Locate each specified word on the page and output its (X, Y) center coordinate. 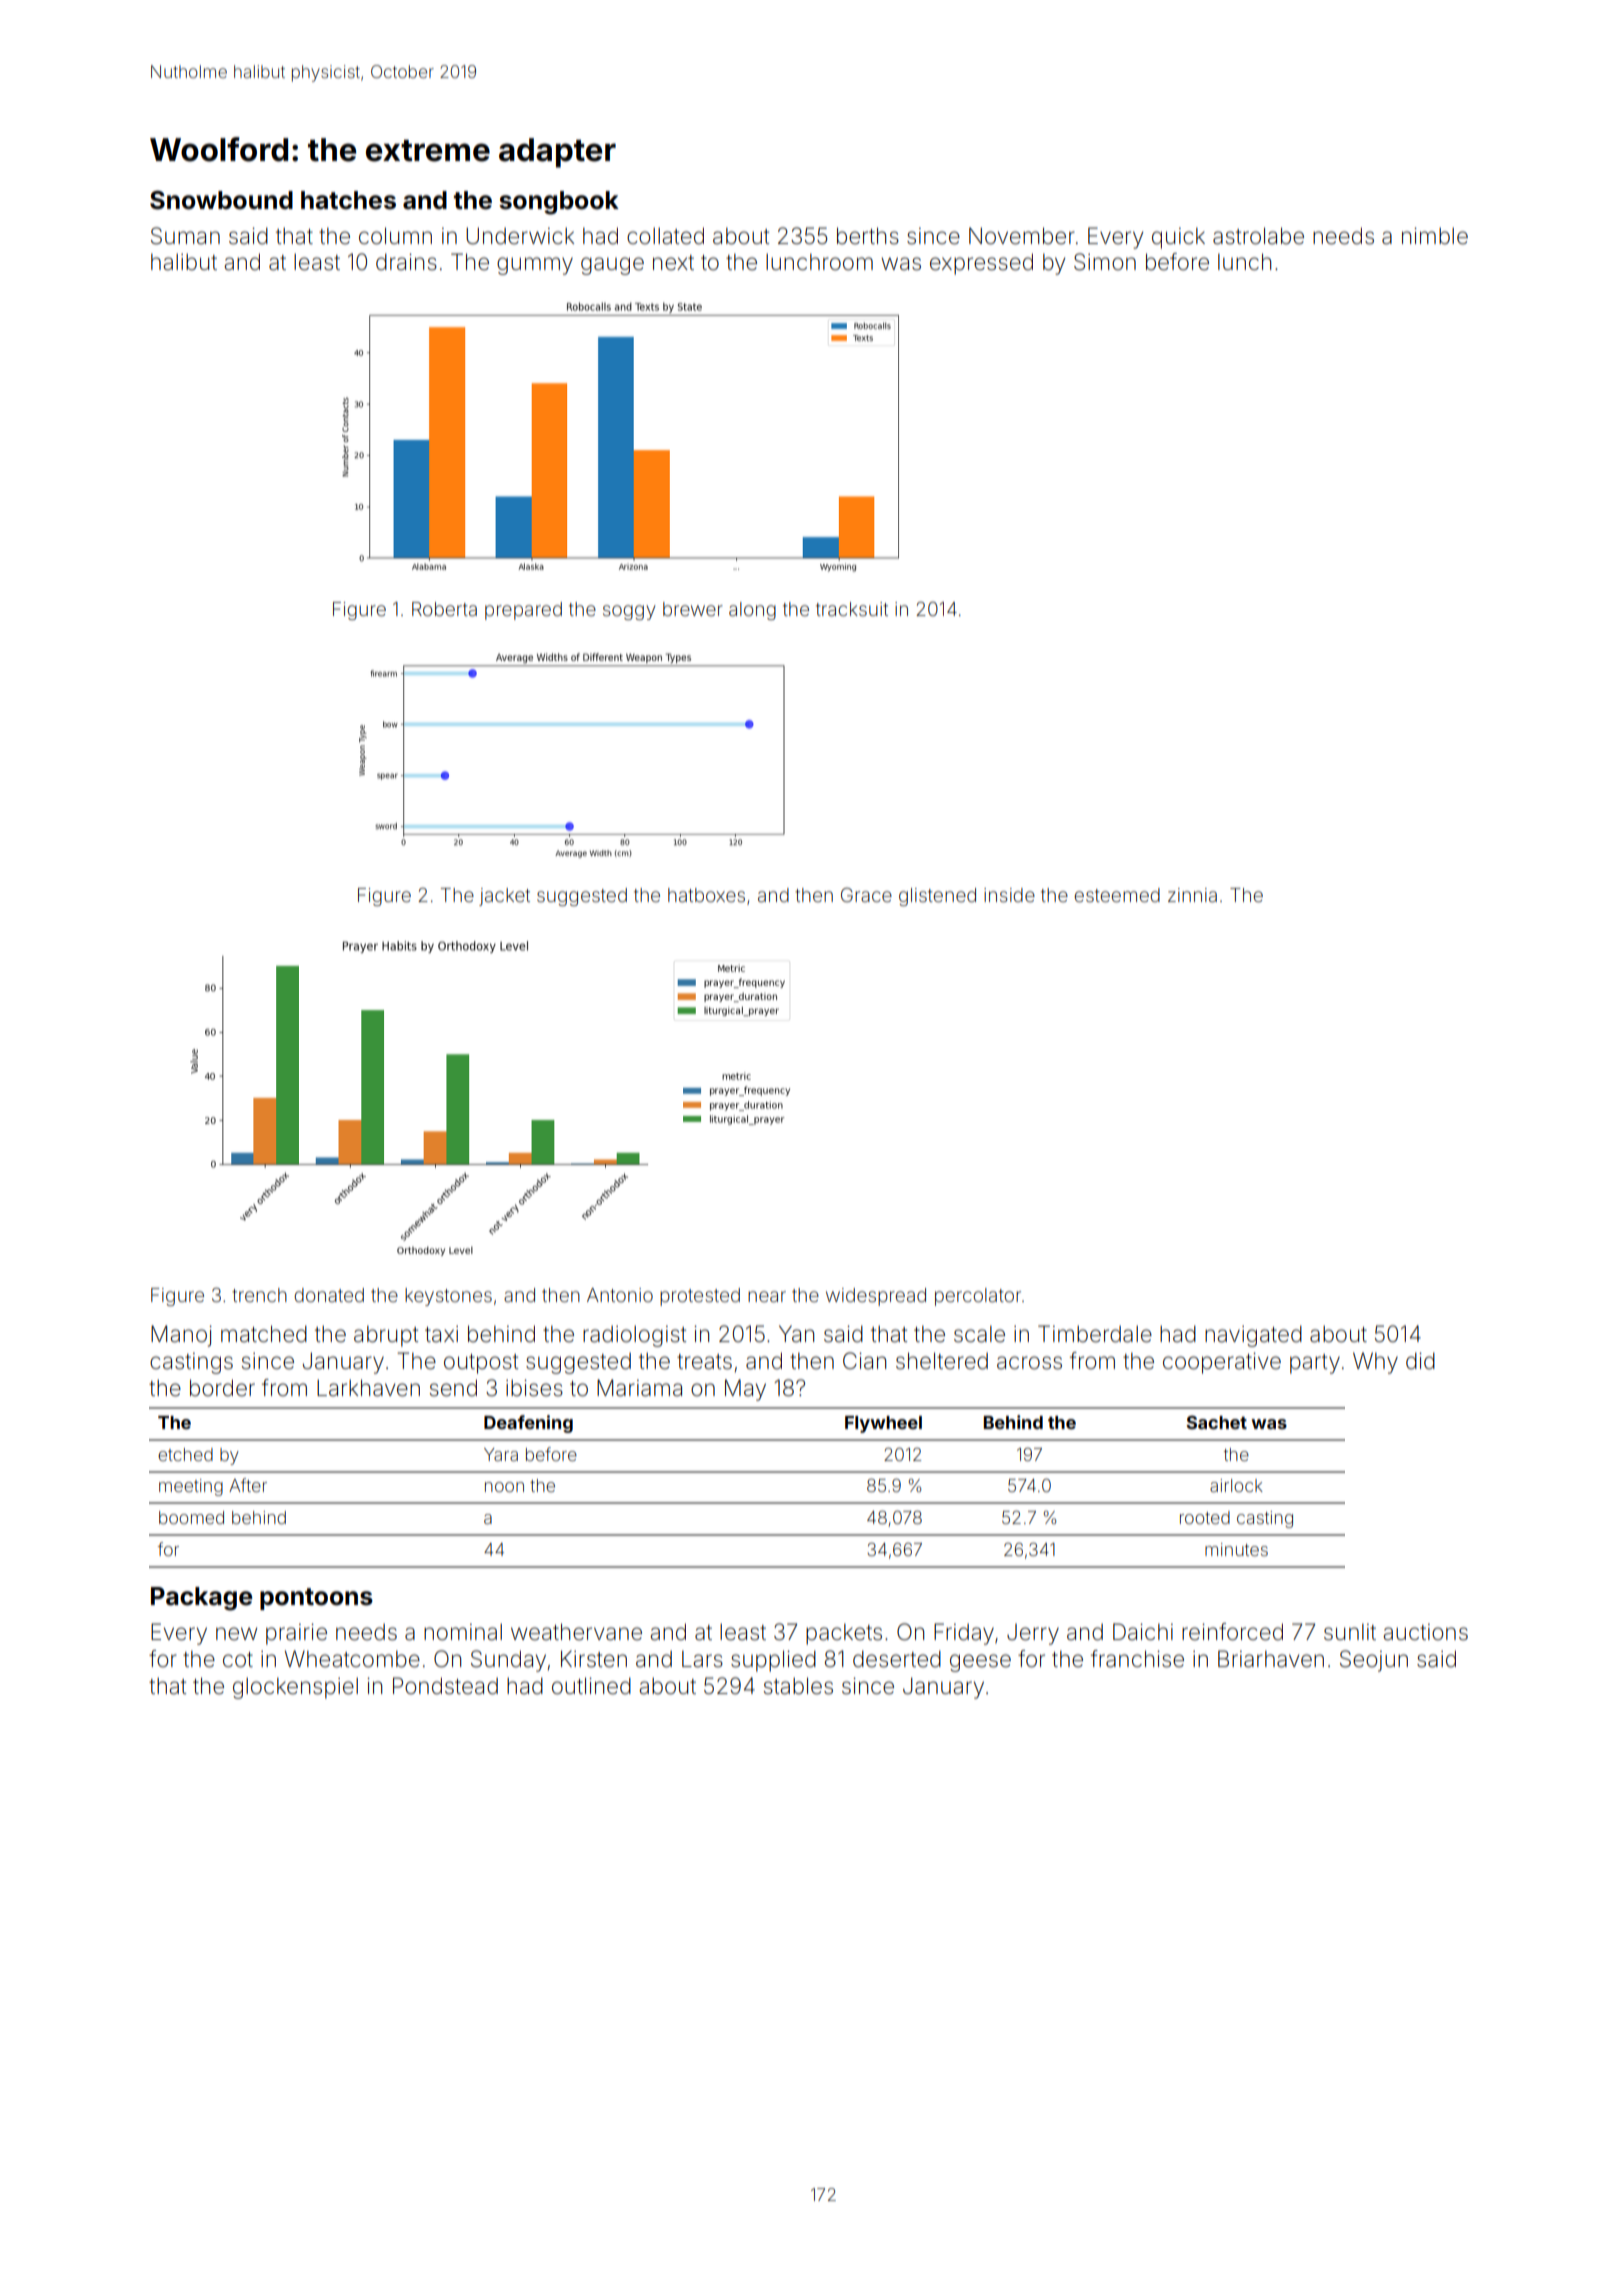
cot (238, 1659)
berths (868, 236)
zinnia (1192, 895)
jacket (504, 897)
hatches (348, 200)
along (752, 611)
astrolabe (1258, 236)
